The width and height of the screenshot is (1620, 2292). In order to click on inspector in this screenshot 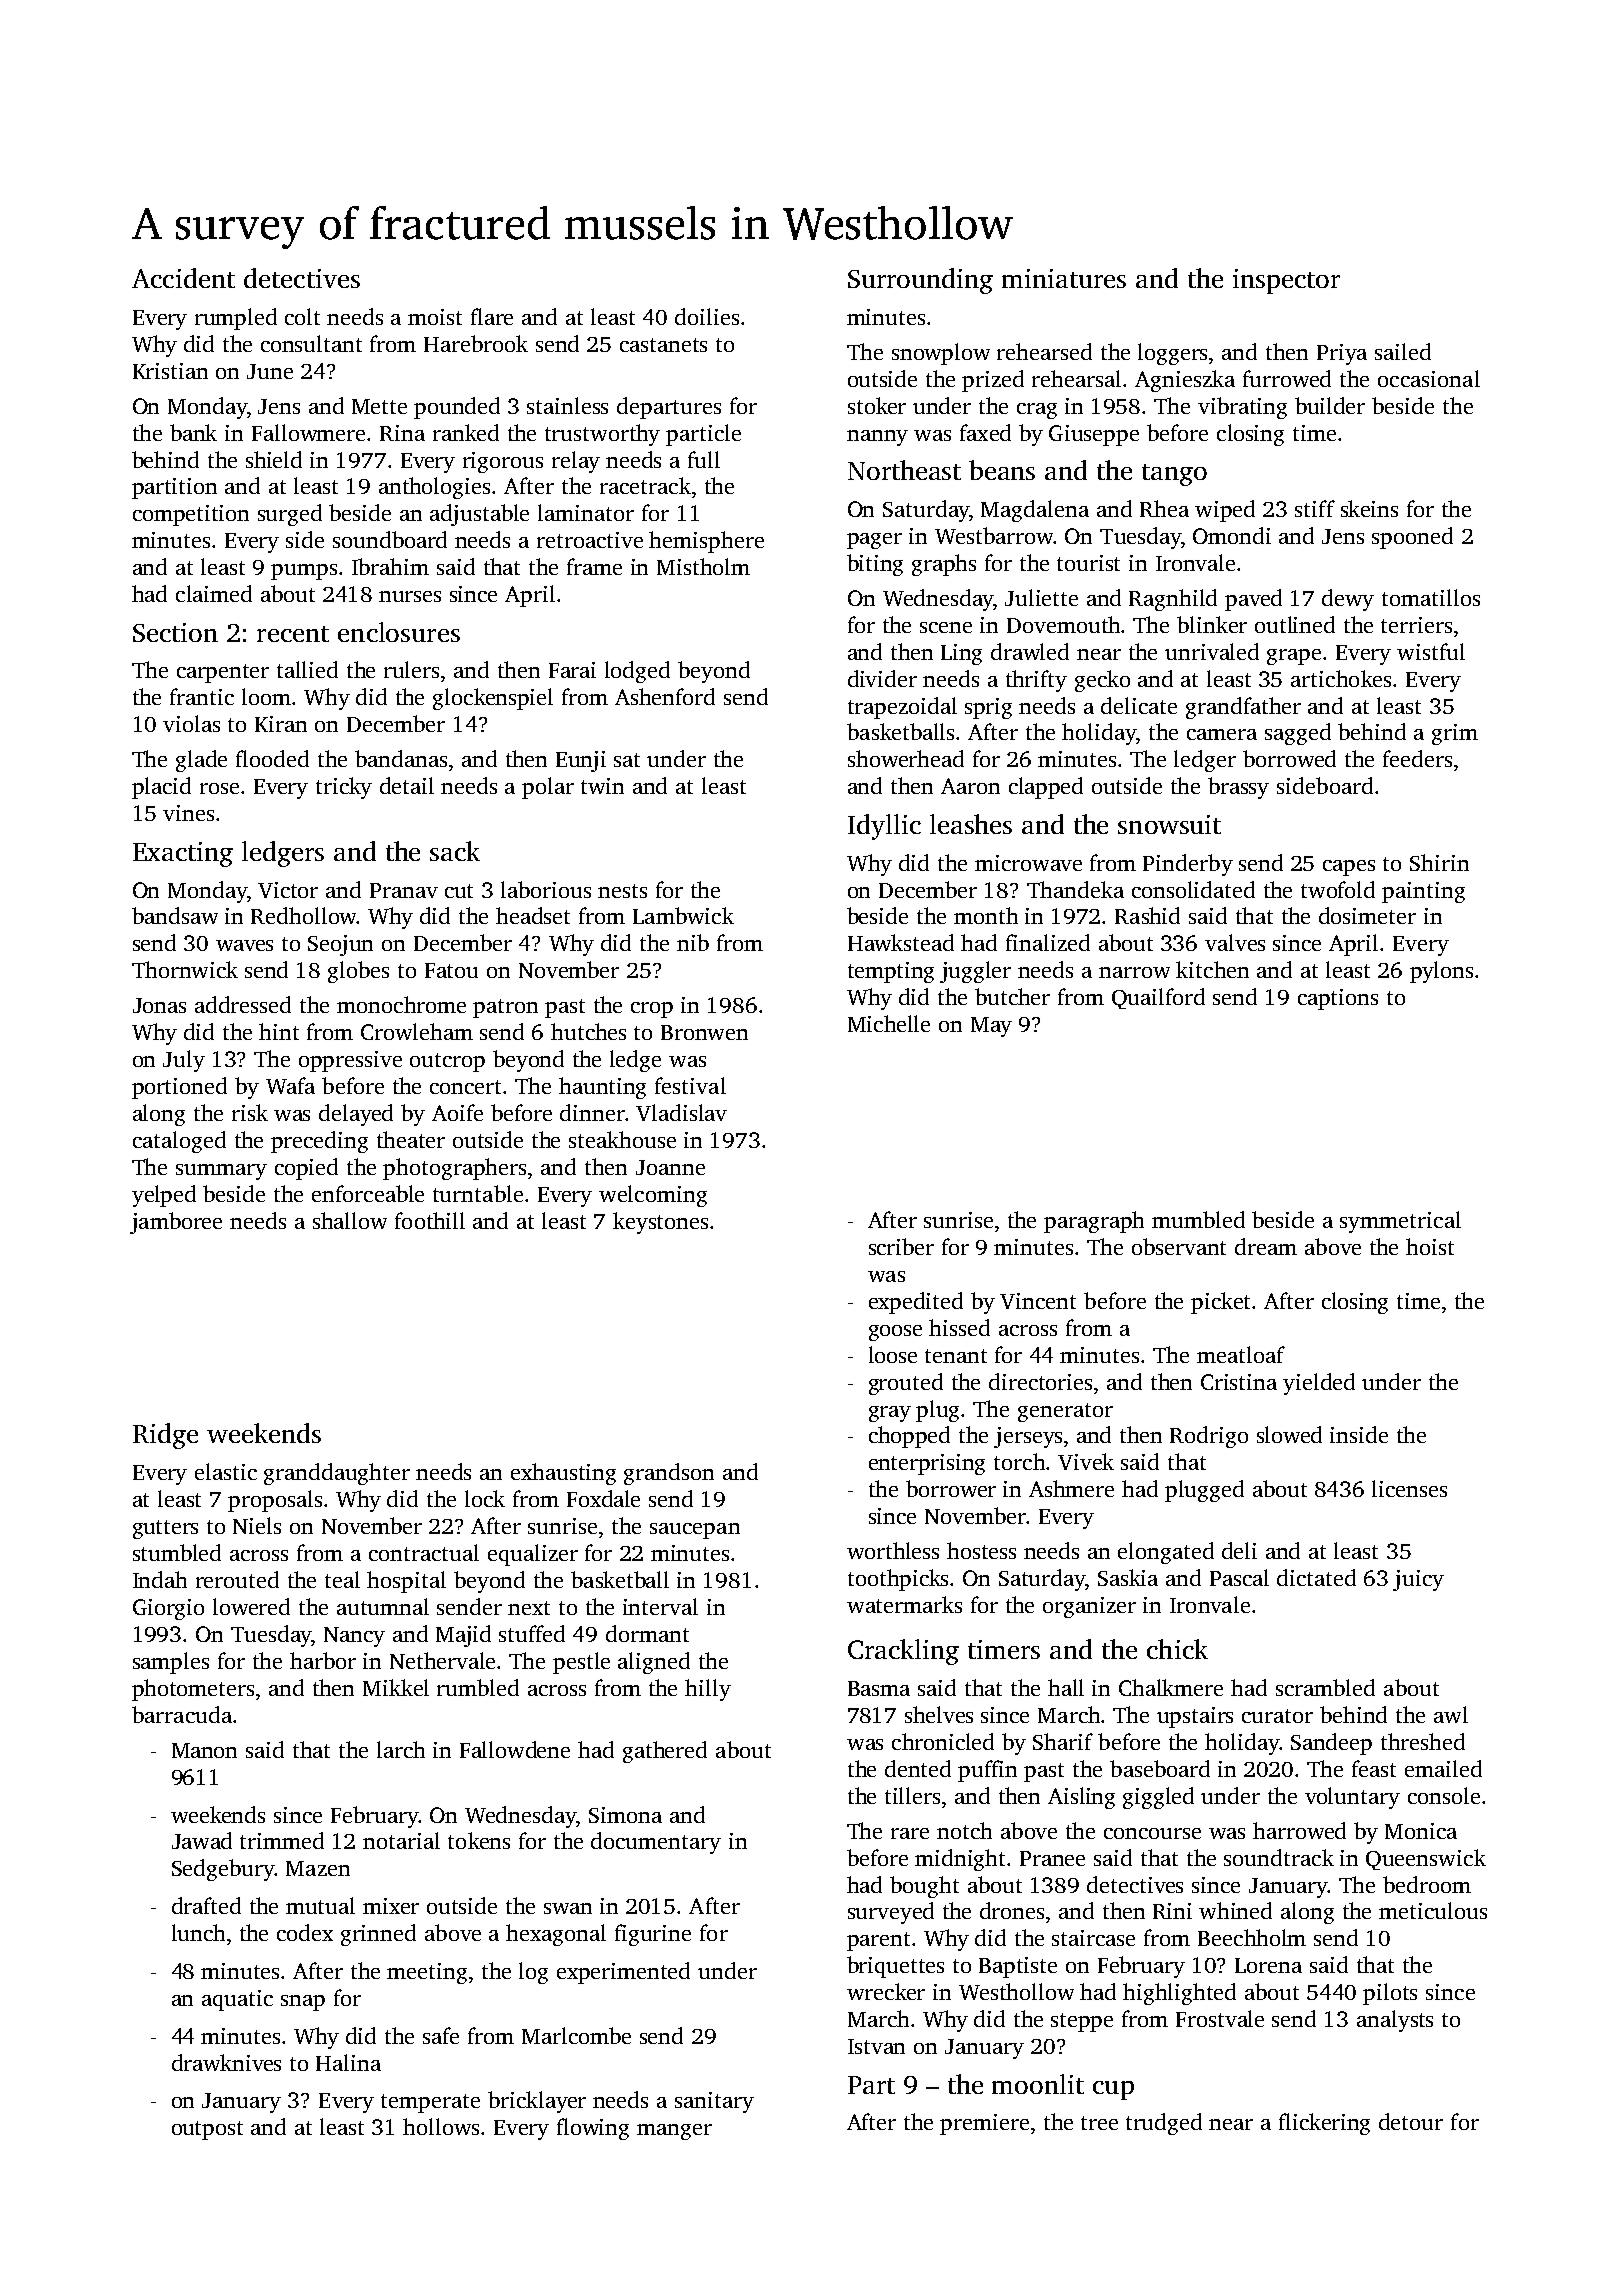, I will do `click(1286, 281)`.
